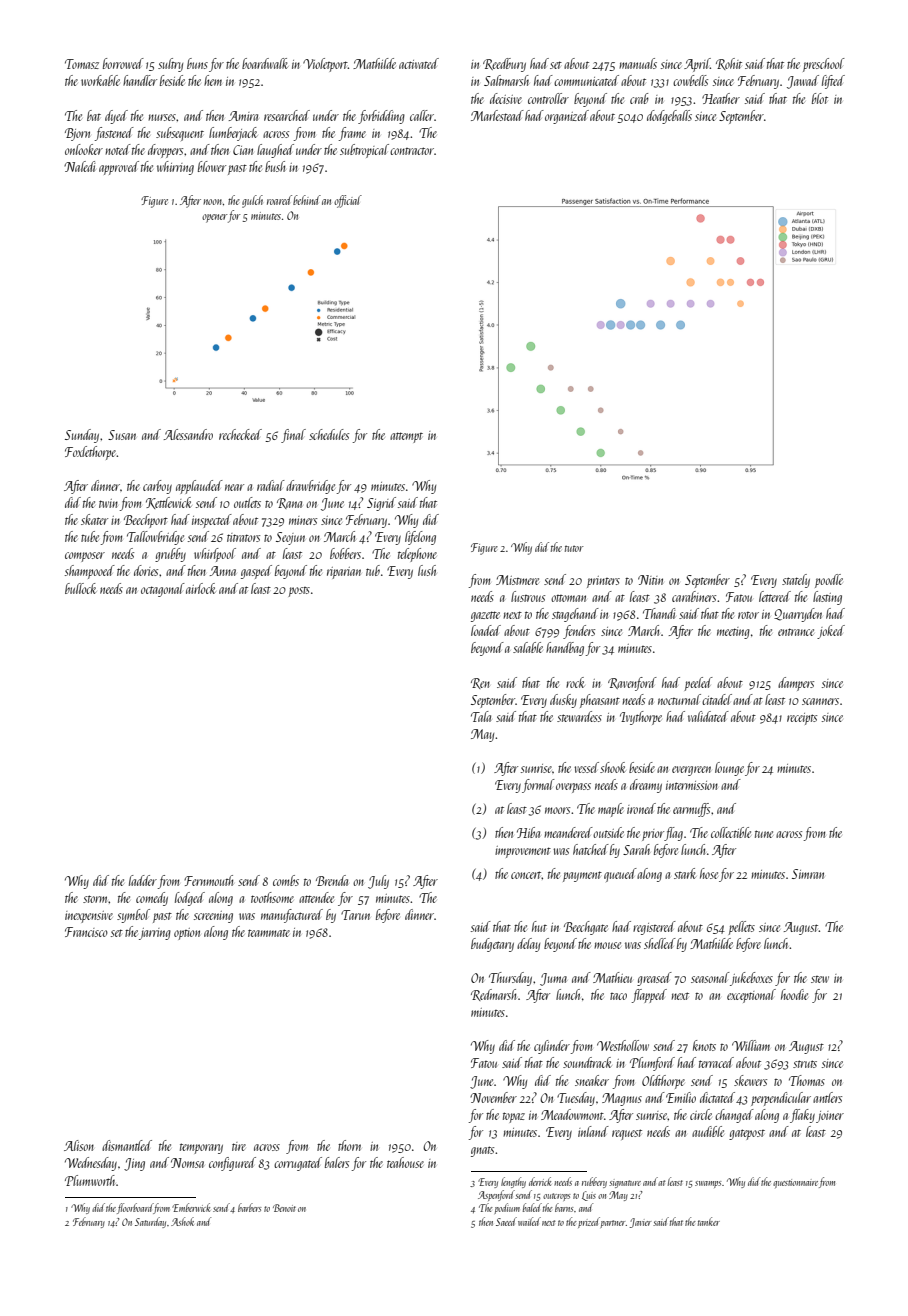  I want to click on ladder, so click(143, 880).
